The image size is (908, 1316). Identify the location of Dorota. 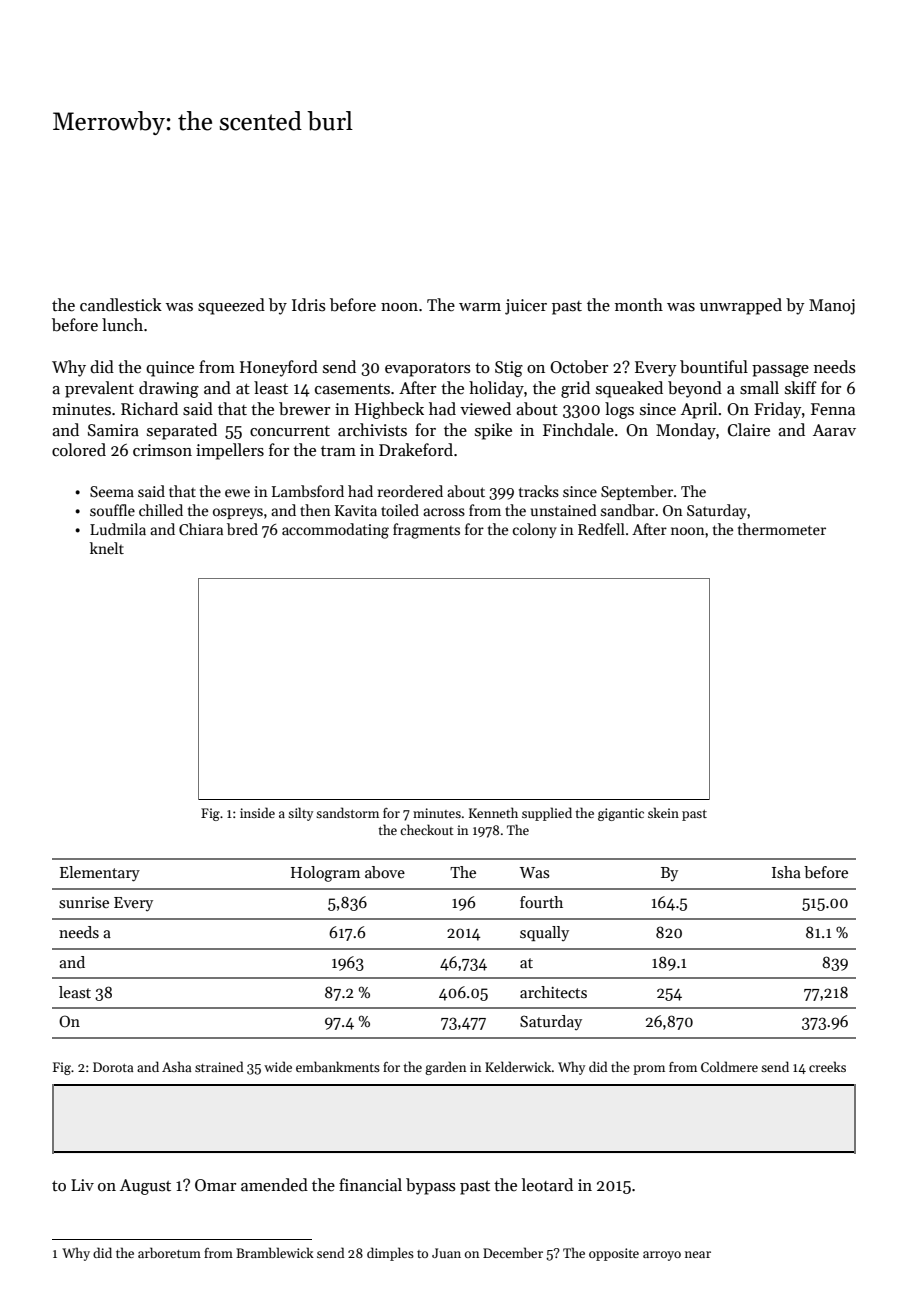
(113, 1067).
